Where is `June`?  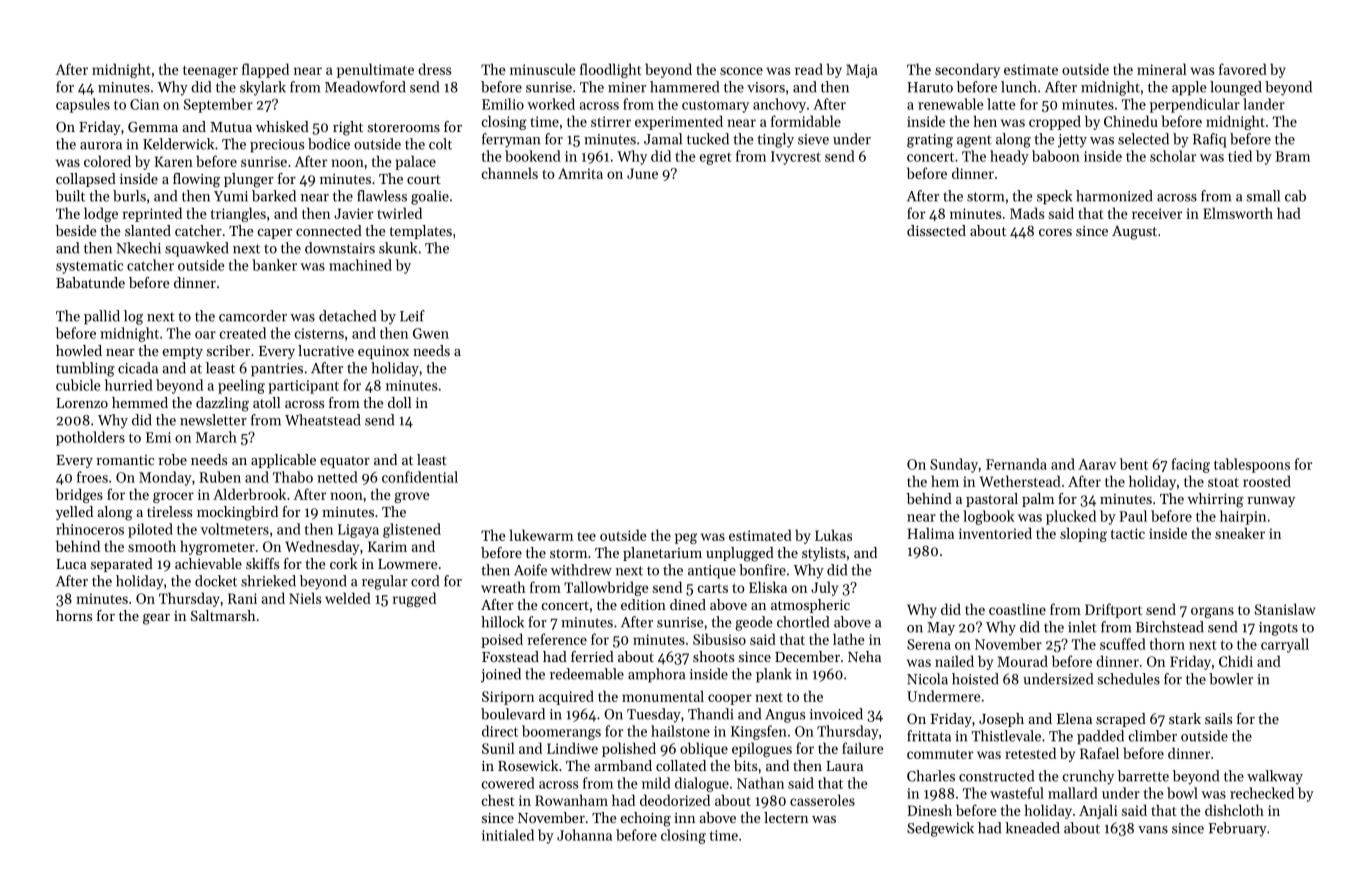
June is located at coordinates (642, 173).
